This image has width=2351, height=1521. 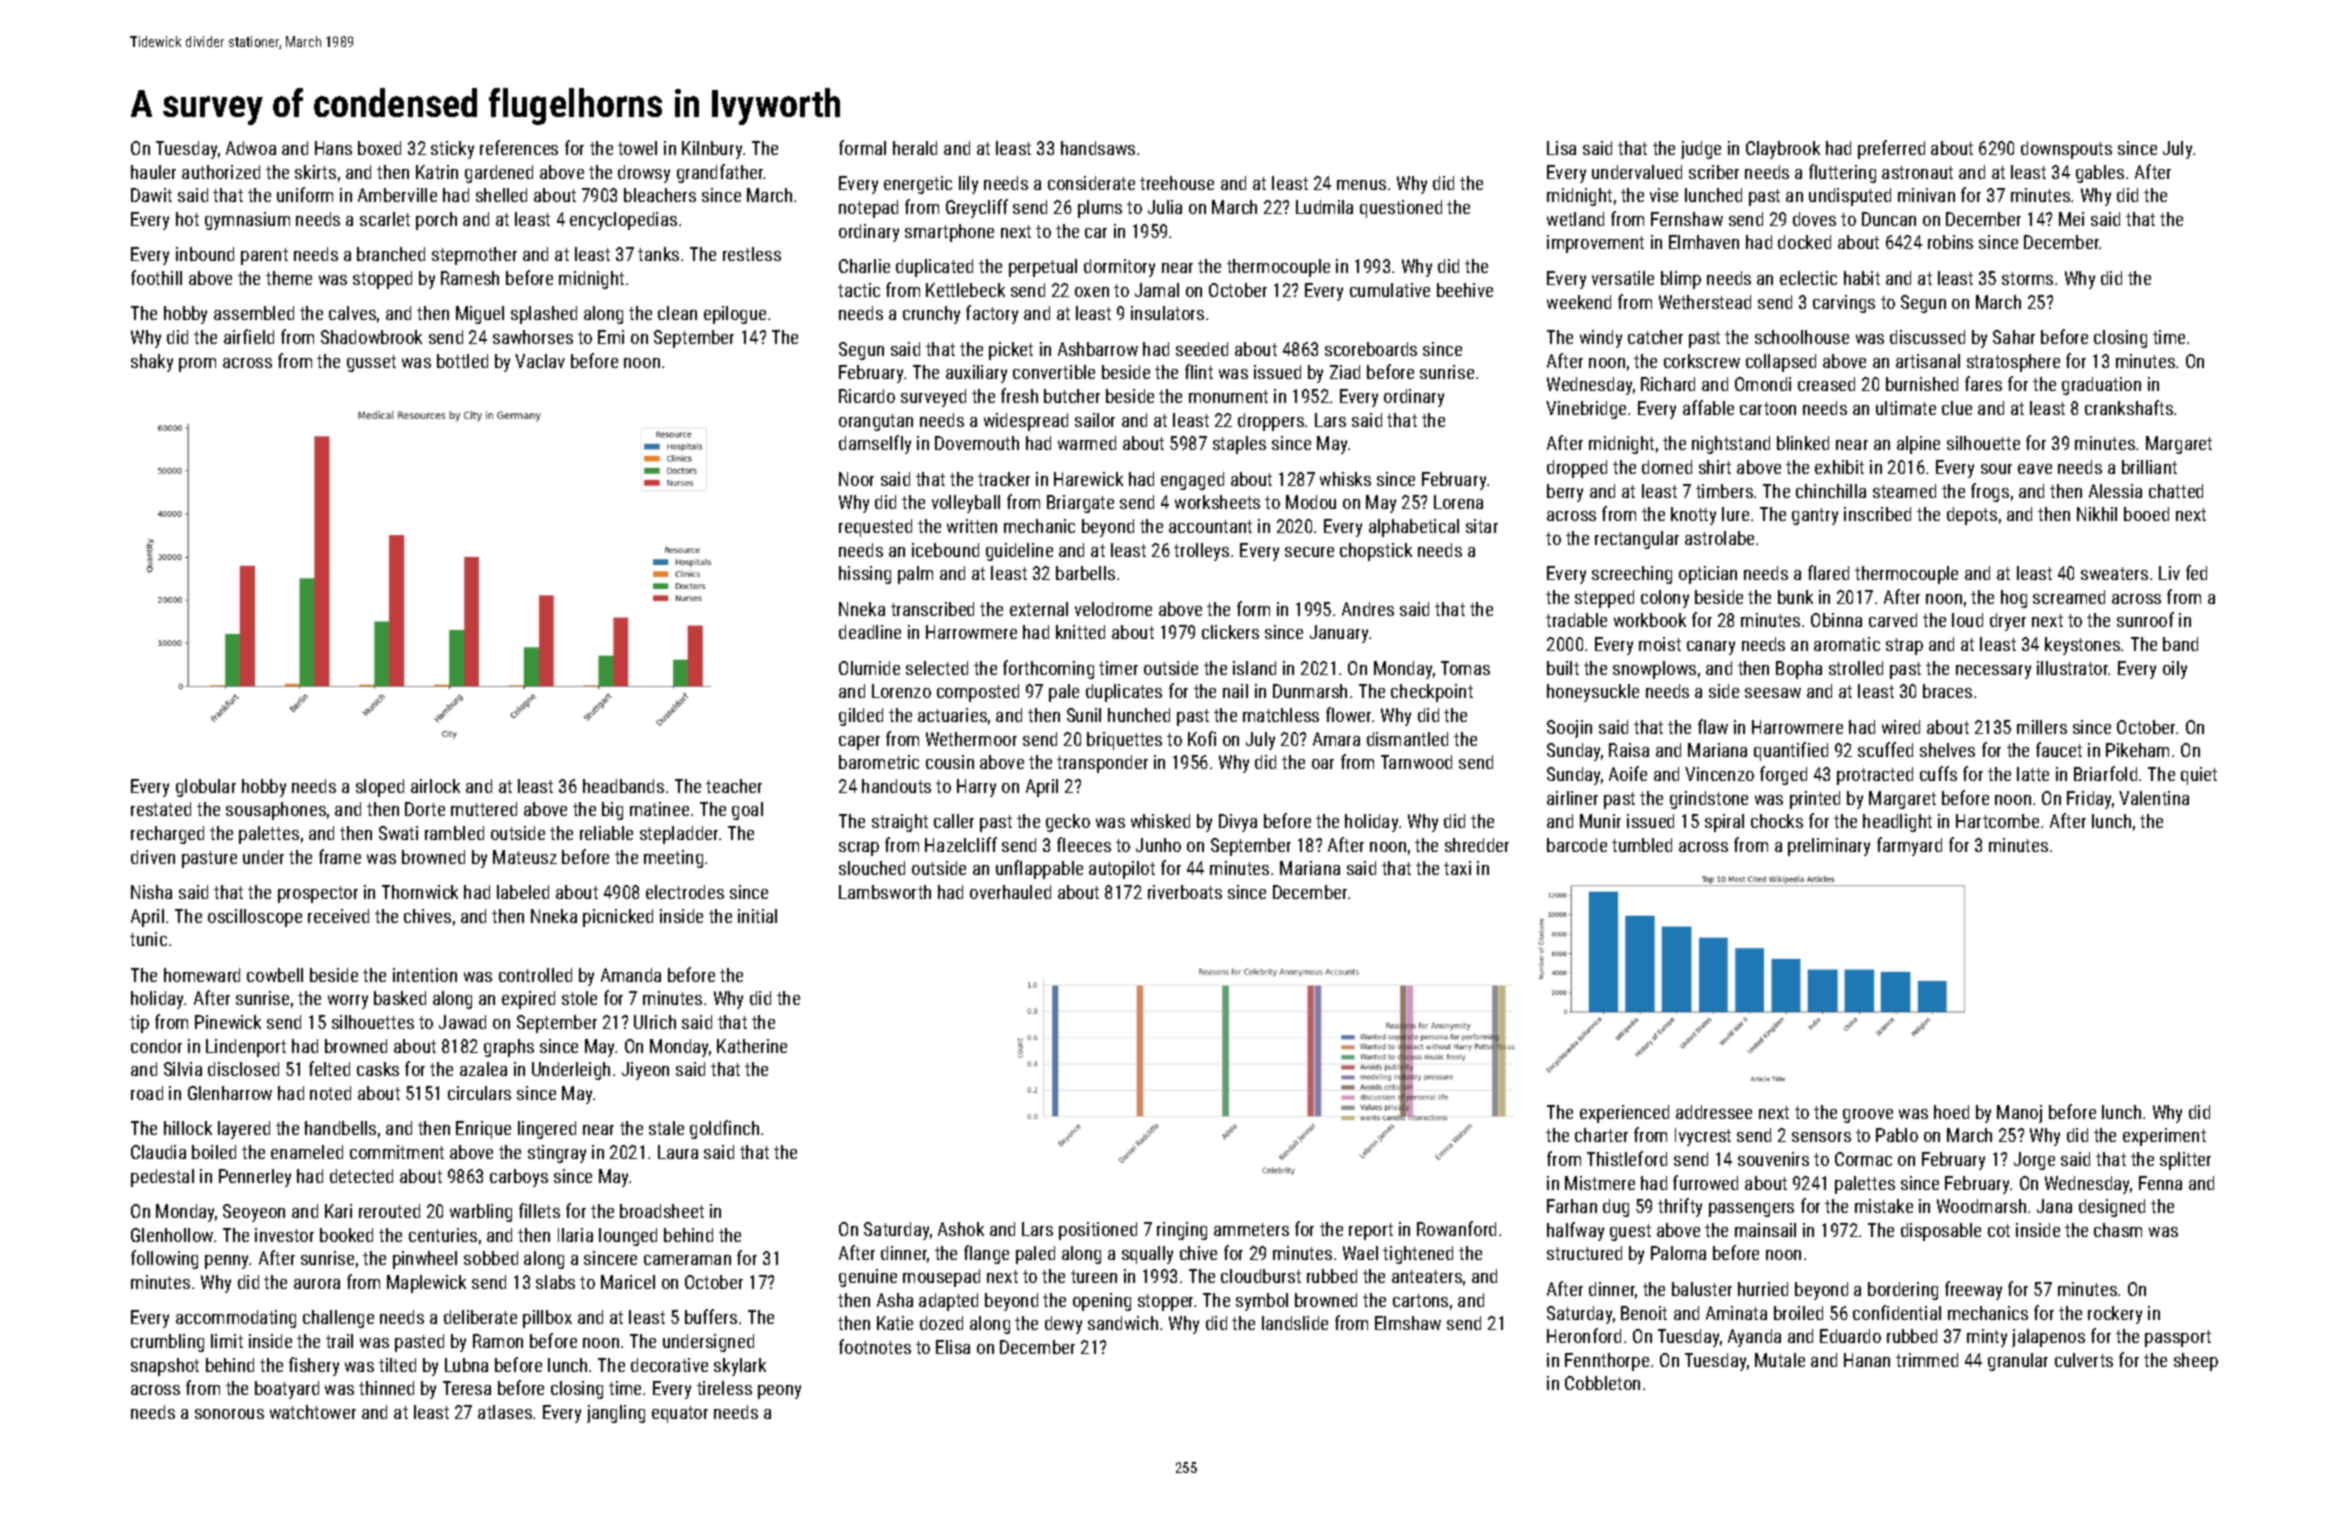 What do you see at coordinates (1100, 209) in the image?
I see `plums` at bounding box center [1100, 209].
